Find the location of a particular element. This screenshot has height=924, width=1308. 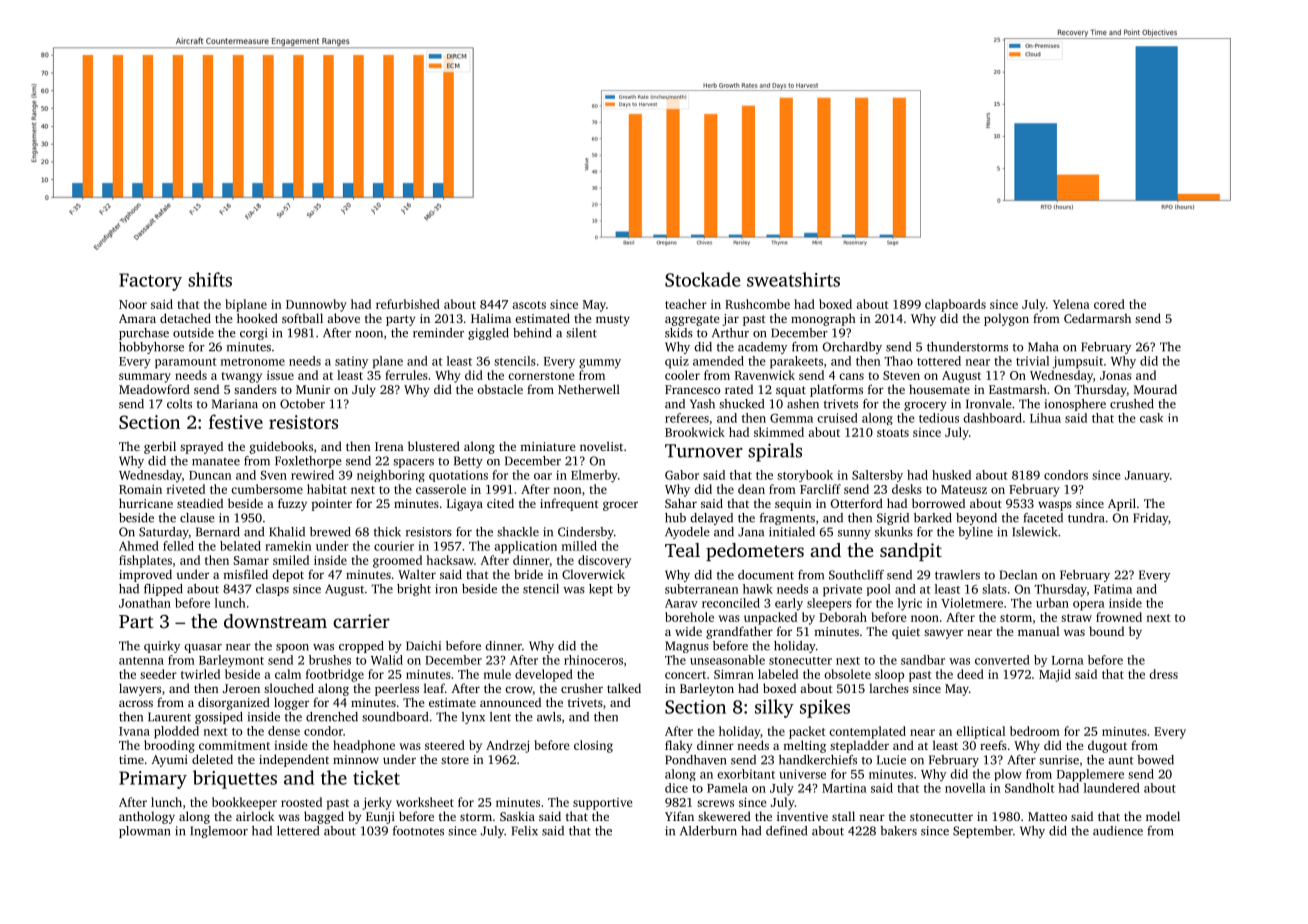

larches is located at coordinates (889, 688).
